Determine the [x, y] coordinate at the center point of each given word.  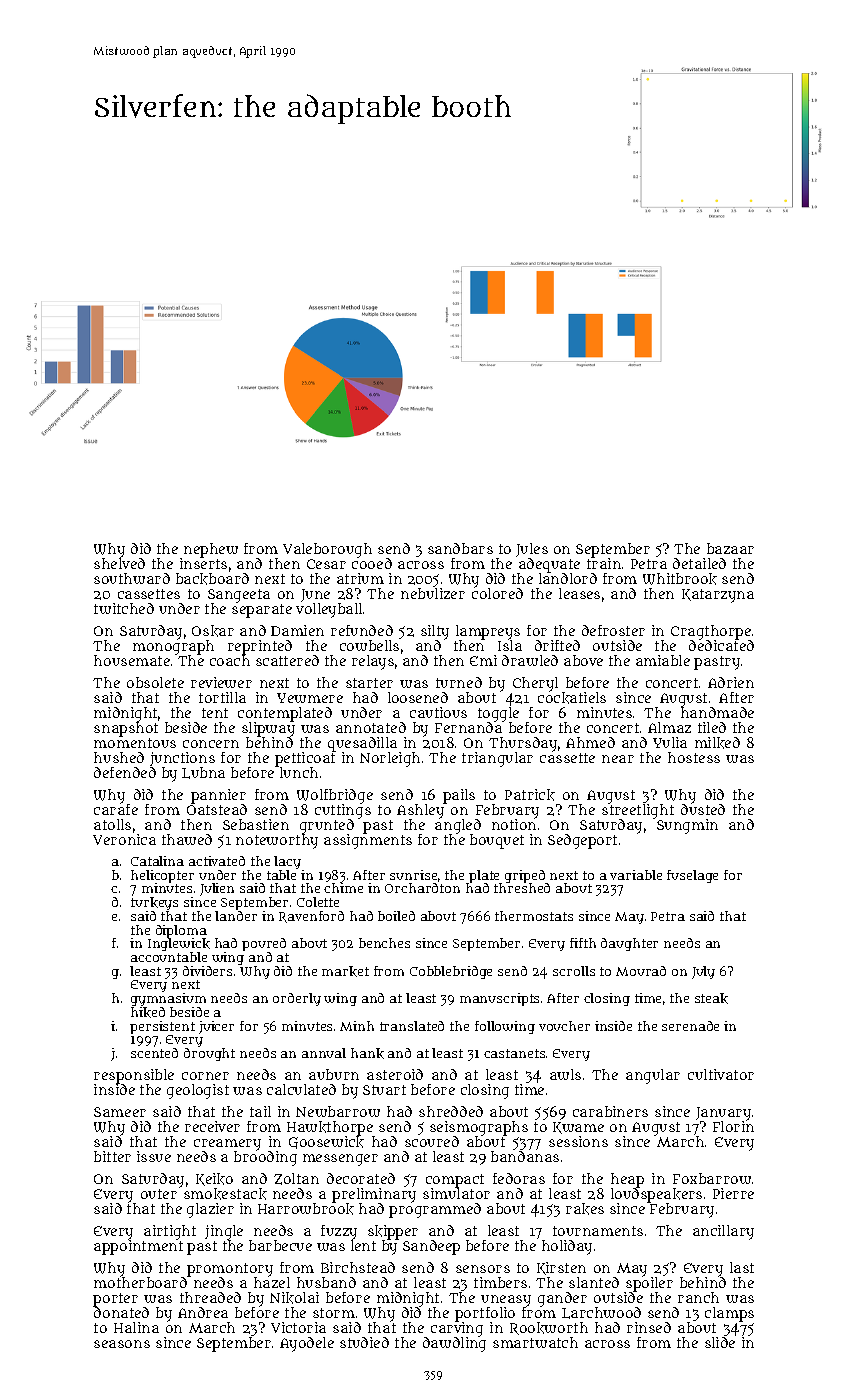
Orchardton [422, 888]
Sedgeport [582, 841]
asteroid [395, 1074]
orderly [297, 999]
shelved [119, 563]
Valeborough [327, 550]
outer [159, 1194]
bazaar [730, 548]
